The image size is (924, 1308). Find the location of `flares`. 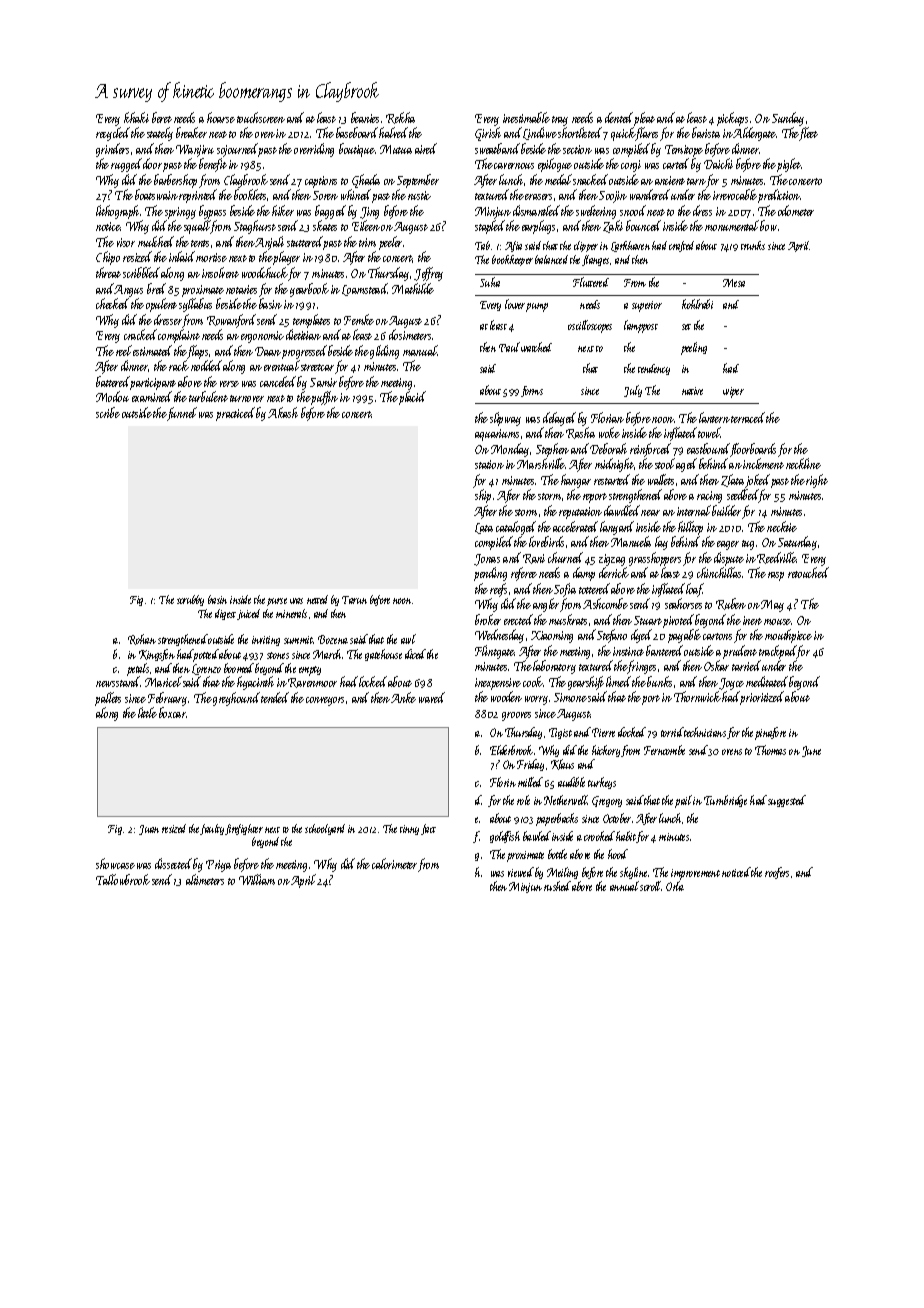

flares is located at coordinates (647, 133).
